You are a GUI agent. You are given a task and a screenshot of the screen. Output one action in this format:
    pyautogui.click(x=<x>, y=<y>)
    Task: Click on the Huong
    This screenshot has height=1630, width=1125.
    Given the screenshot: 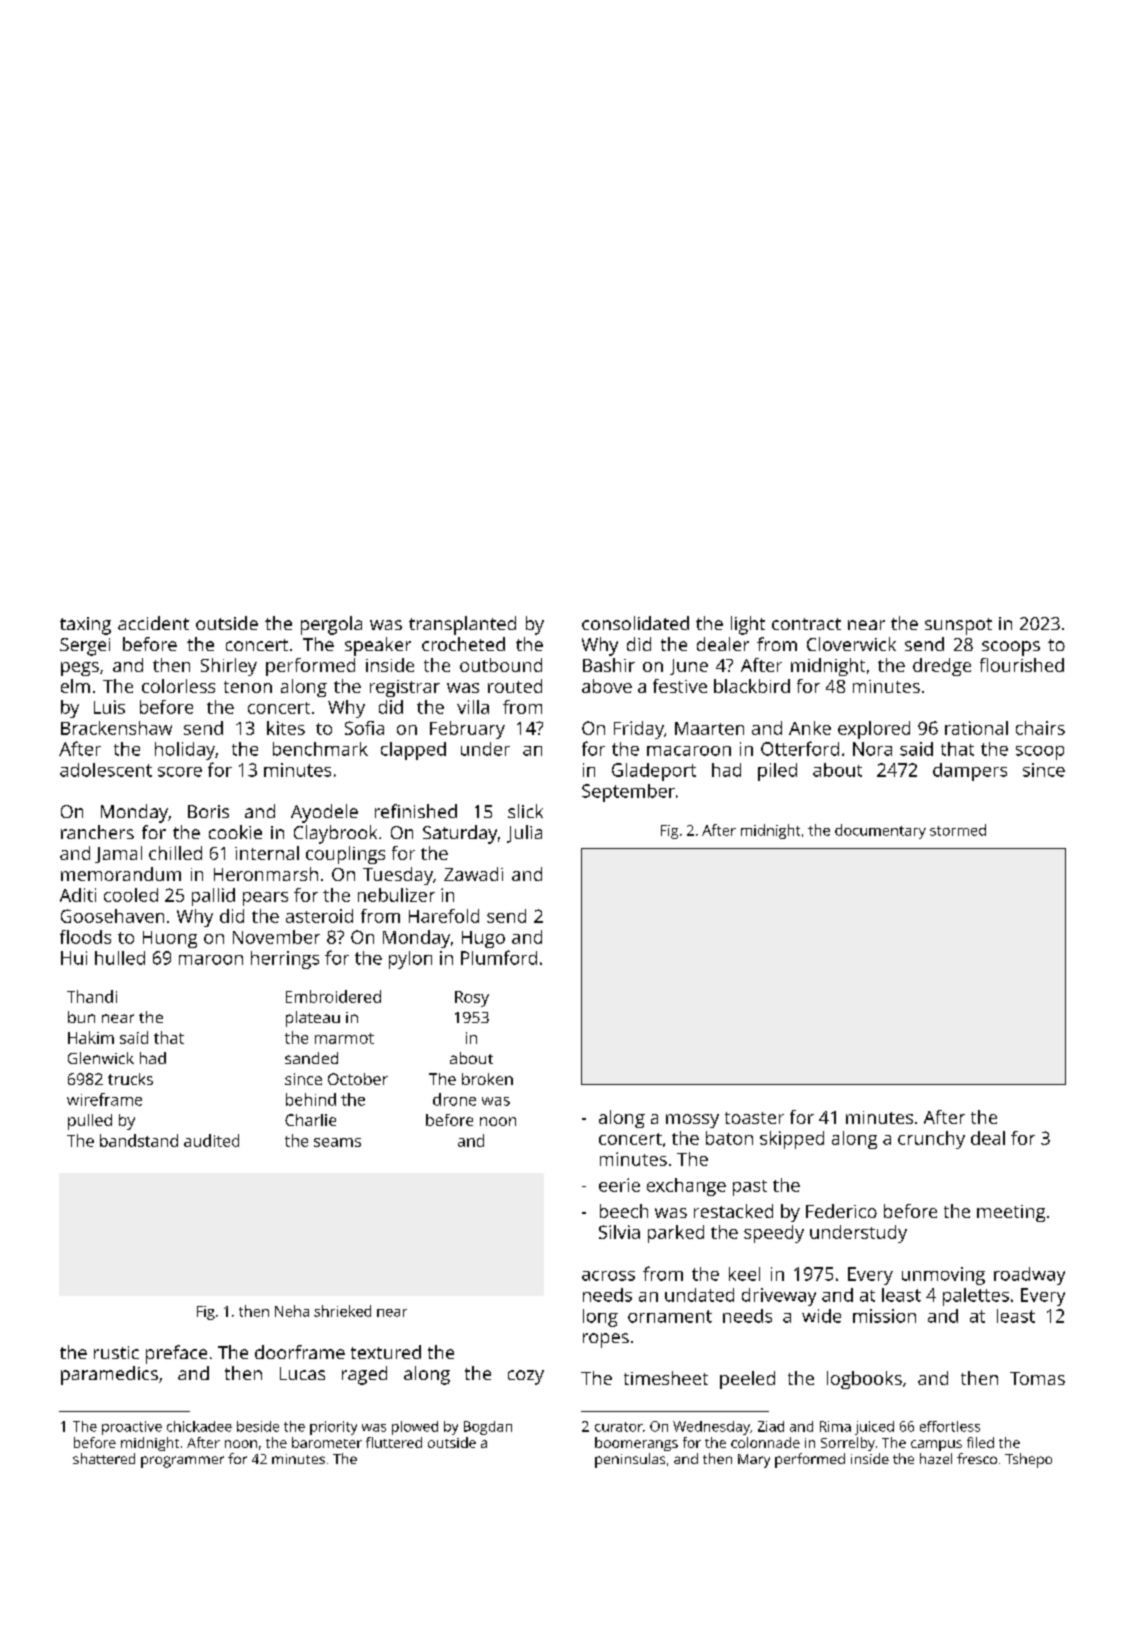 What is the action you would take?
    pyautogui.click(x=170, y=939)
